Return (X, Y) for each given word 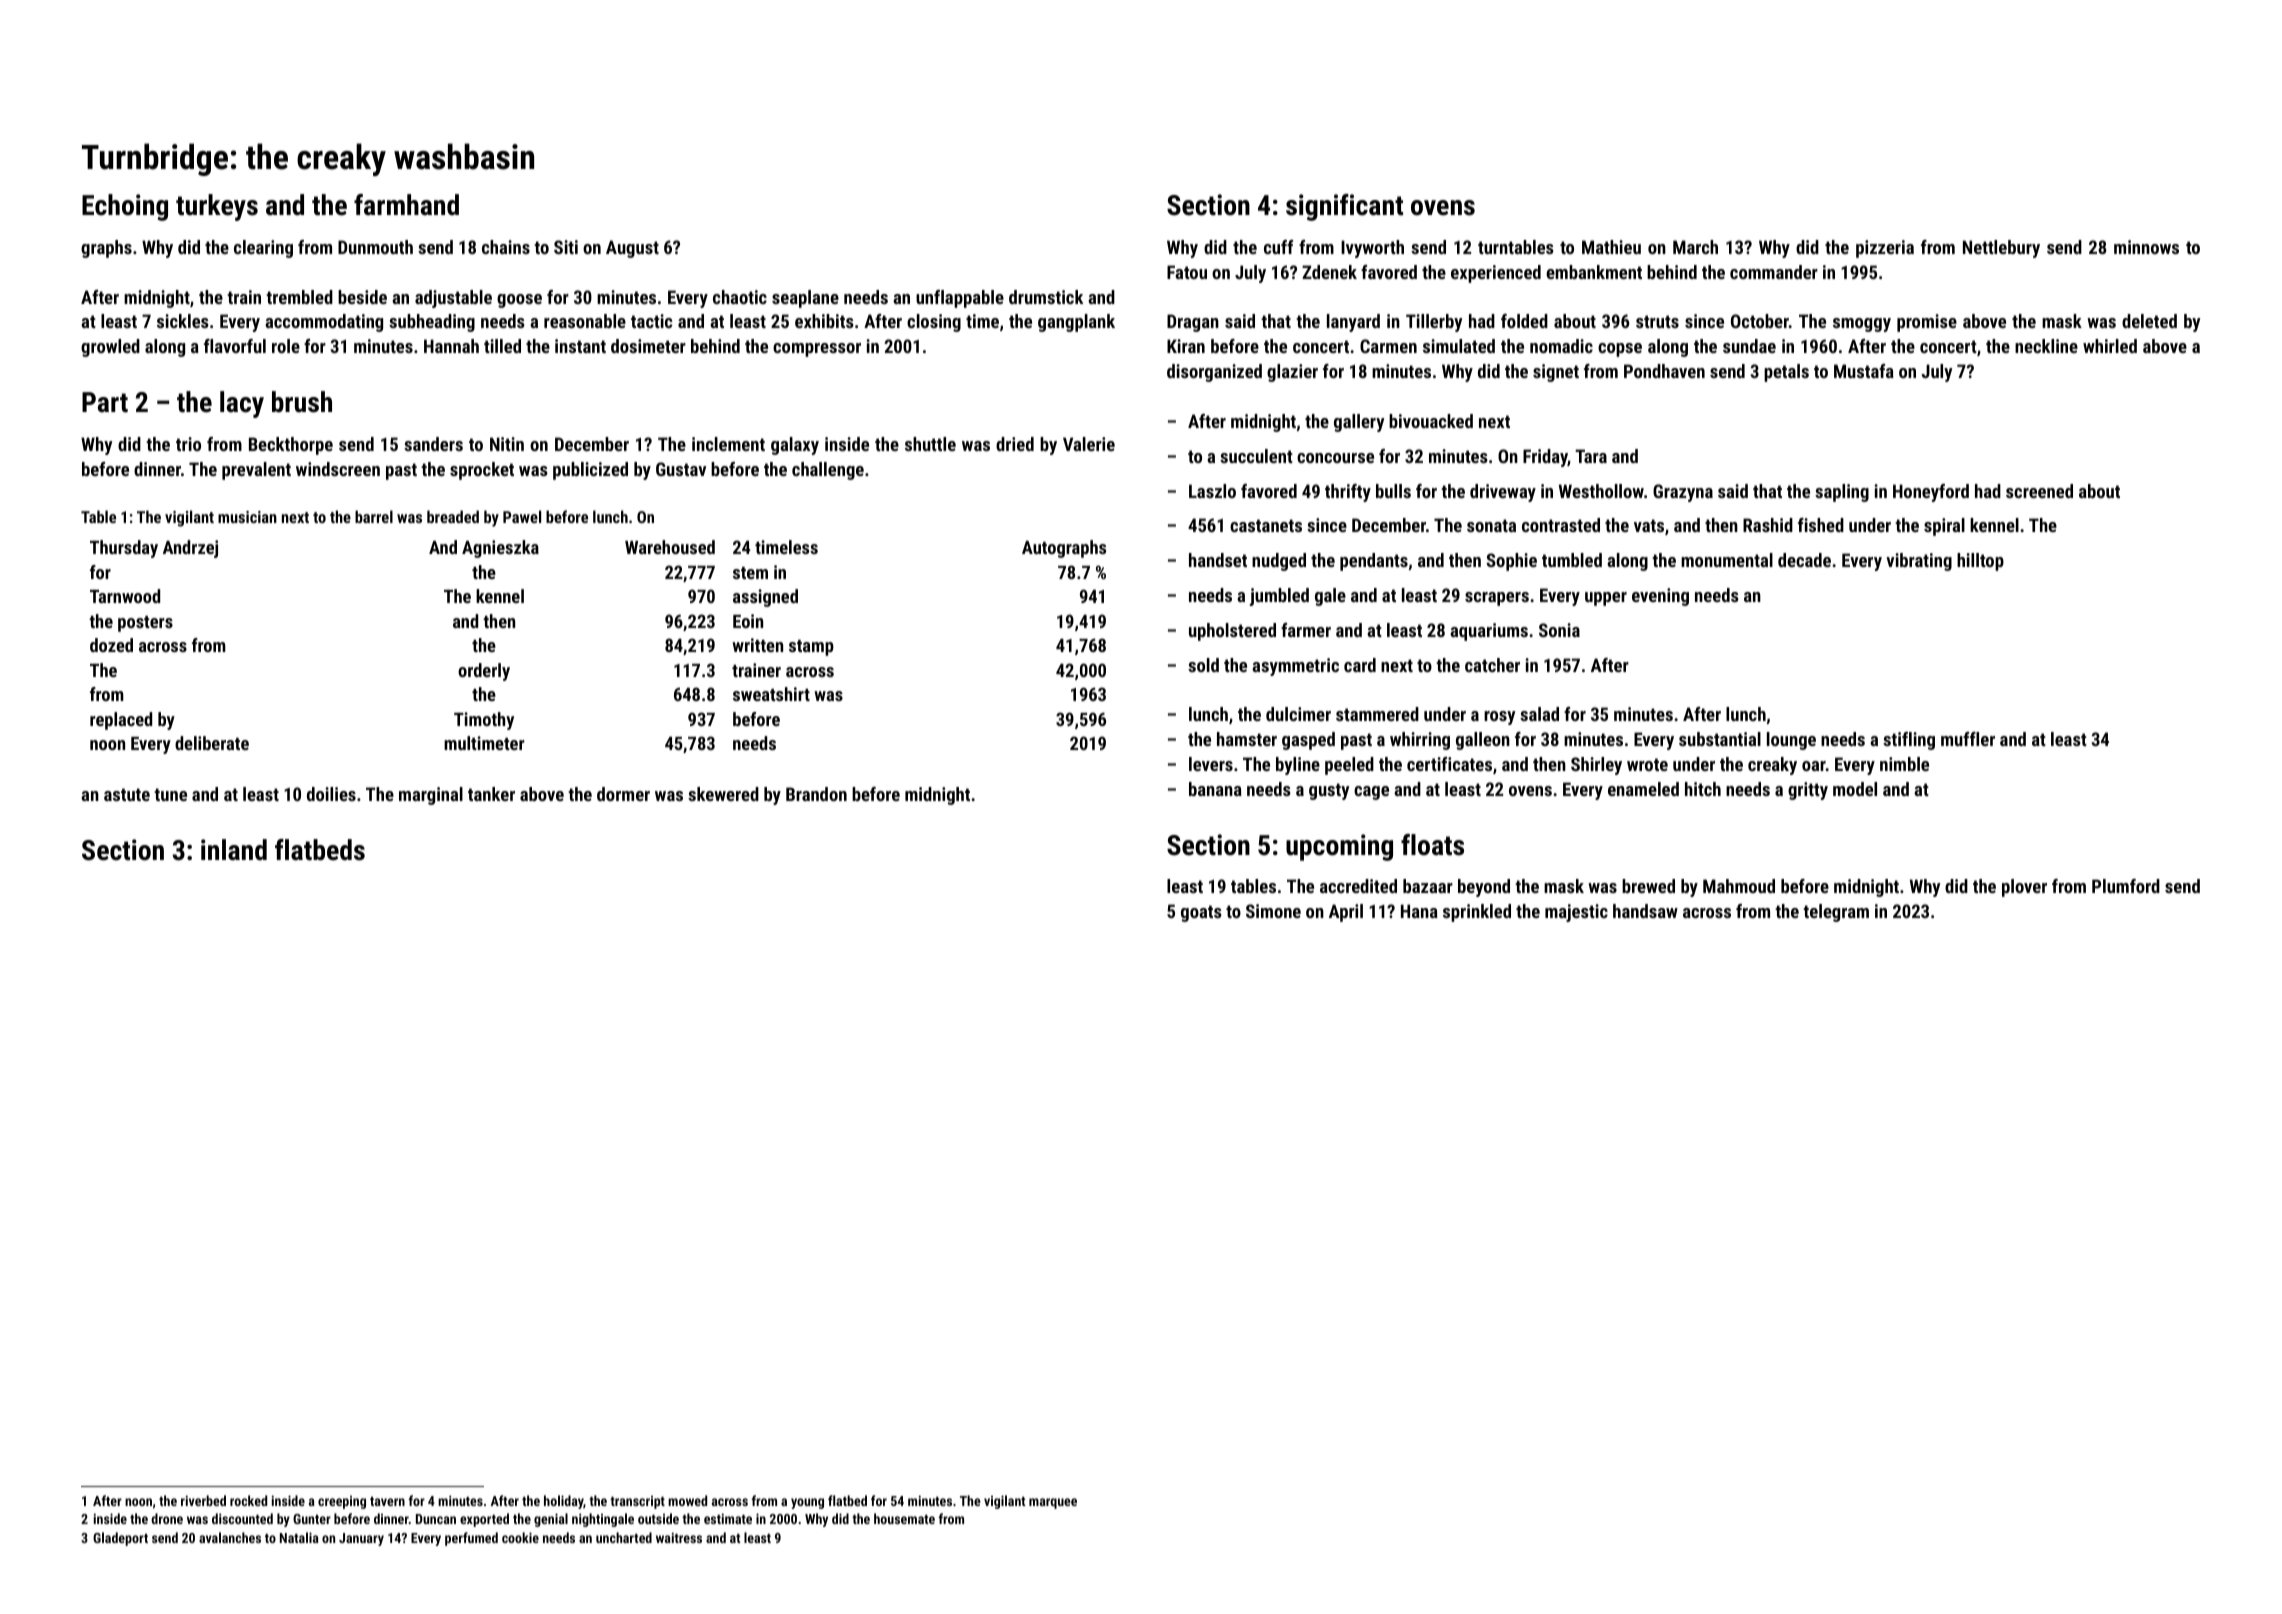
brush (302, 402)
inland (234, 850)
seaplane (805, 299)
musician (247, 517)
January (361, 1539)
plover (2024, 888)
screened (2039, 491)
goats (1201, 913)
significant (1344, 207)
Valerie (1089, 444)
